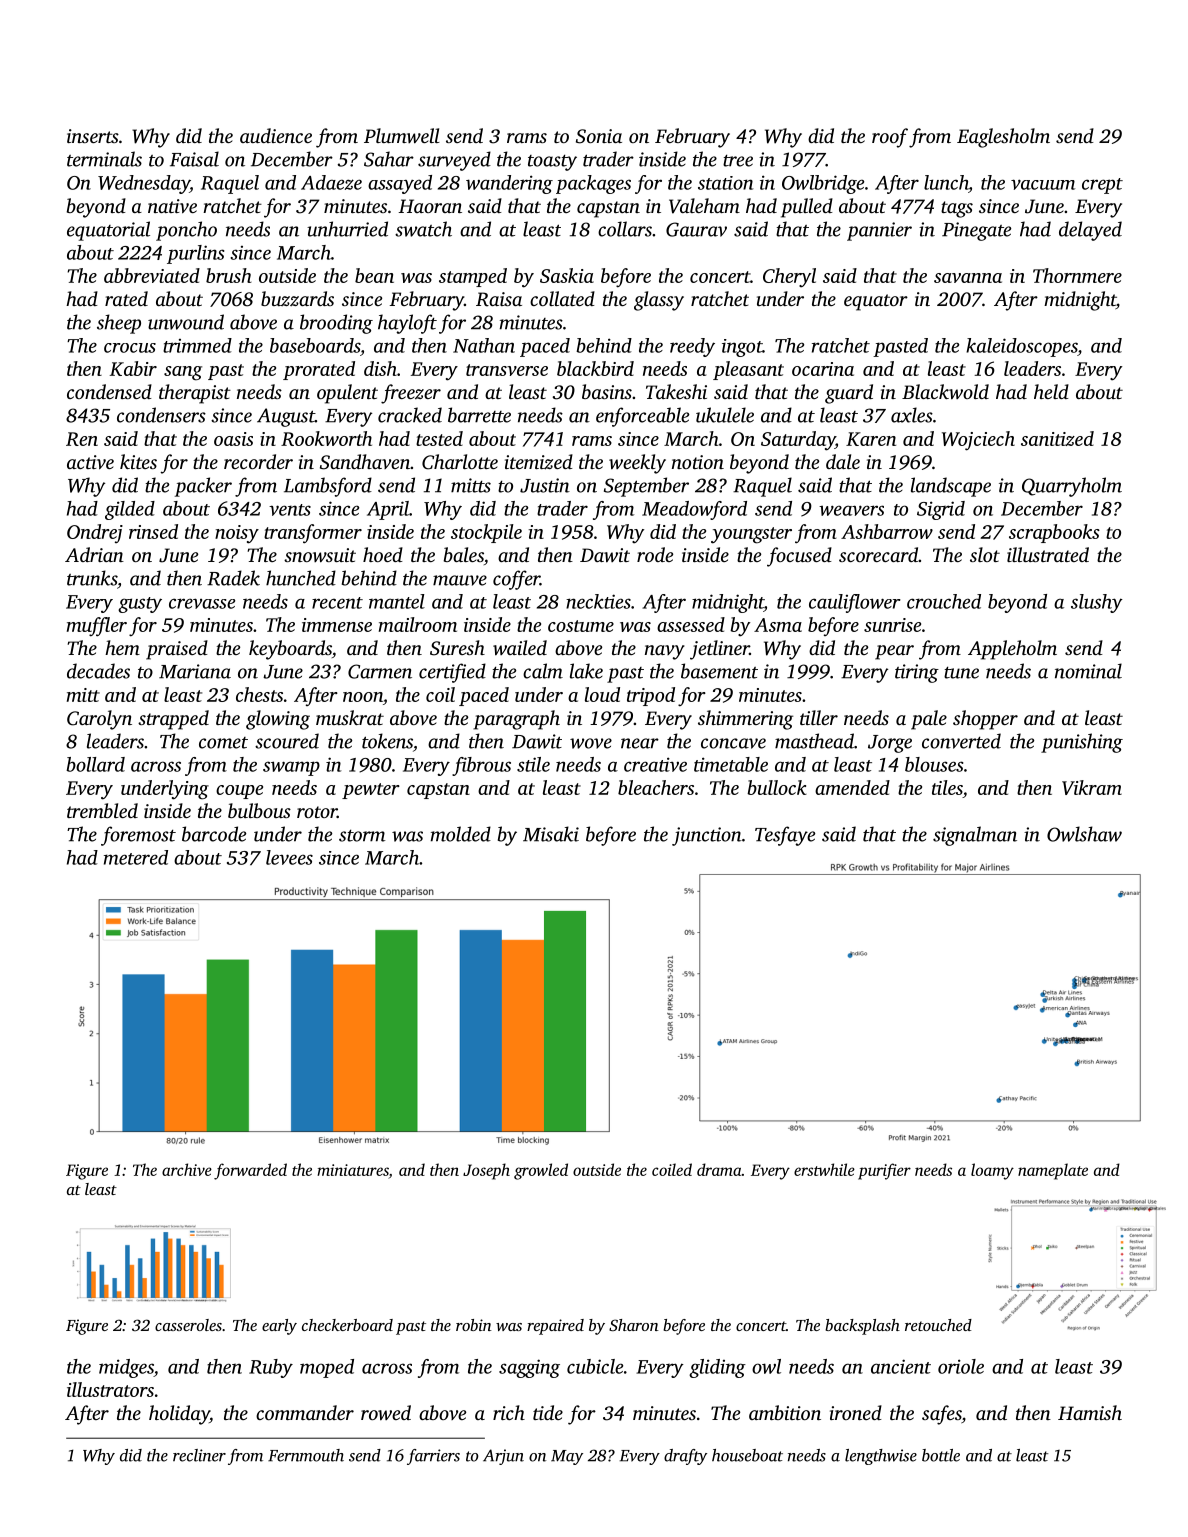 The width and height of the screenshot is (1188, 1537). Describe the element at coordinates (938, 1325) in the screenshot. I see `retouched` at that location.
